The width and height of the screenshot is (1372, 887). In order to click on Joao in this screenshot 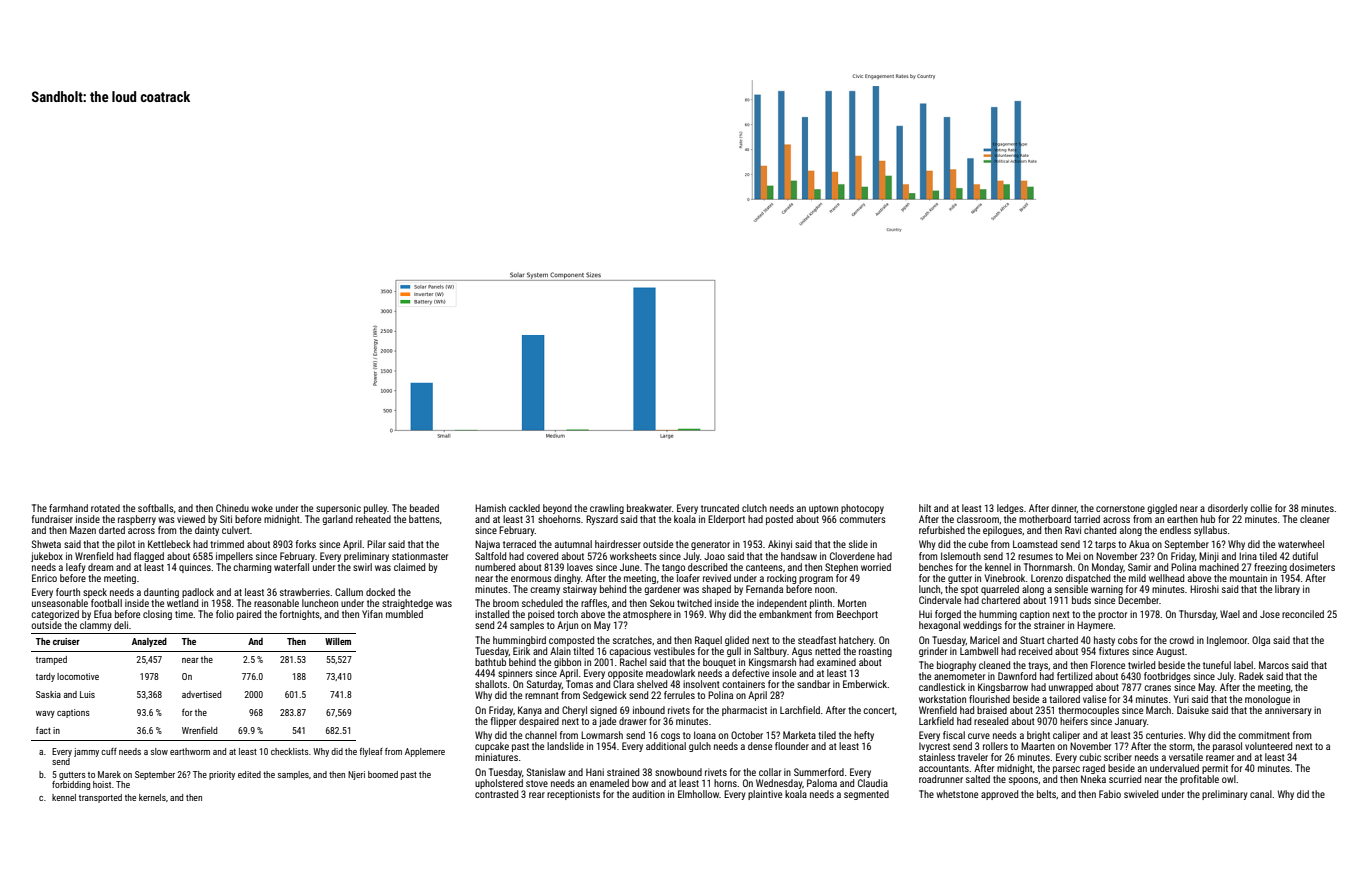, I will do `click(714, 556)`.
